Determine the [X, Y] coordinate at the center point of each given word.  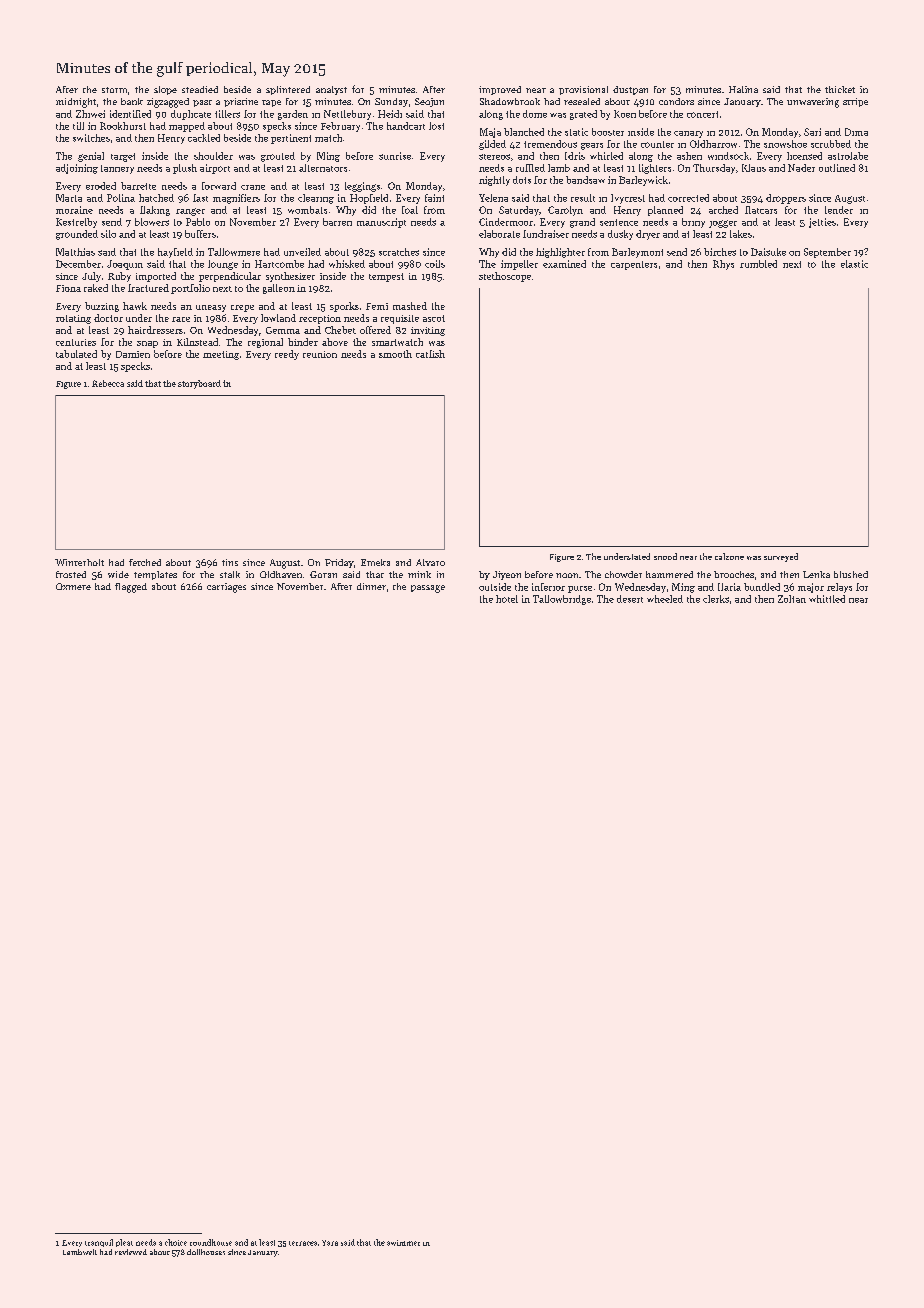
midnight [76, 103]
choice [176, 1242]
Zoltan [792, 599]
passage [428, 589]
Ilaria [729, 587]
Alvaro [430, 562]
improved [500, 90]
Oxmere [73, 586]
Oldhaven [281, 574]
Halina [743, 89]
